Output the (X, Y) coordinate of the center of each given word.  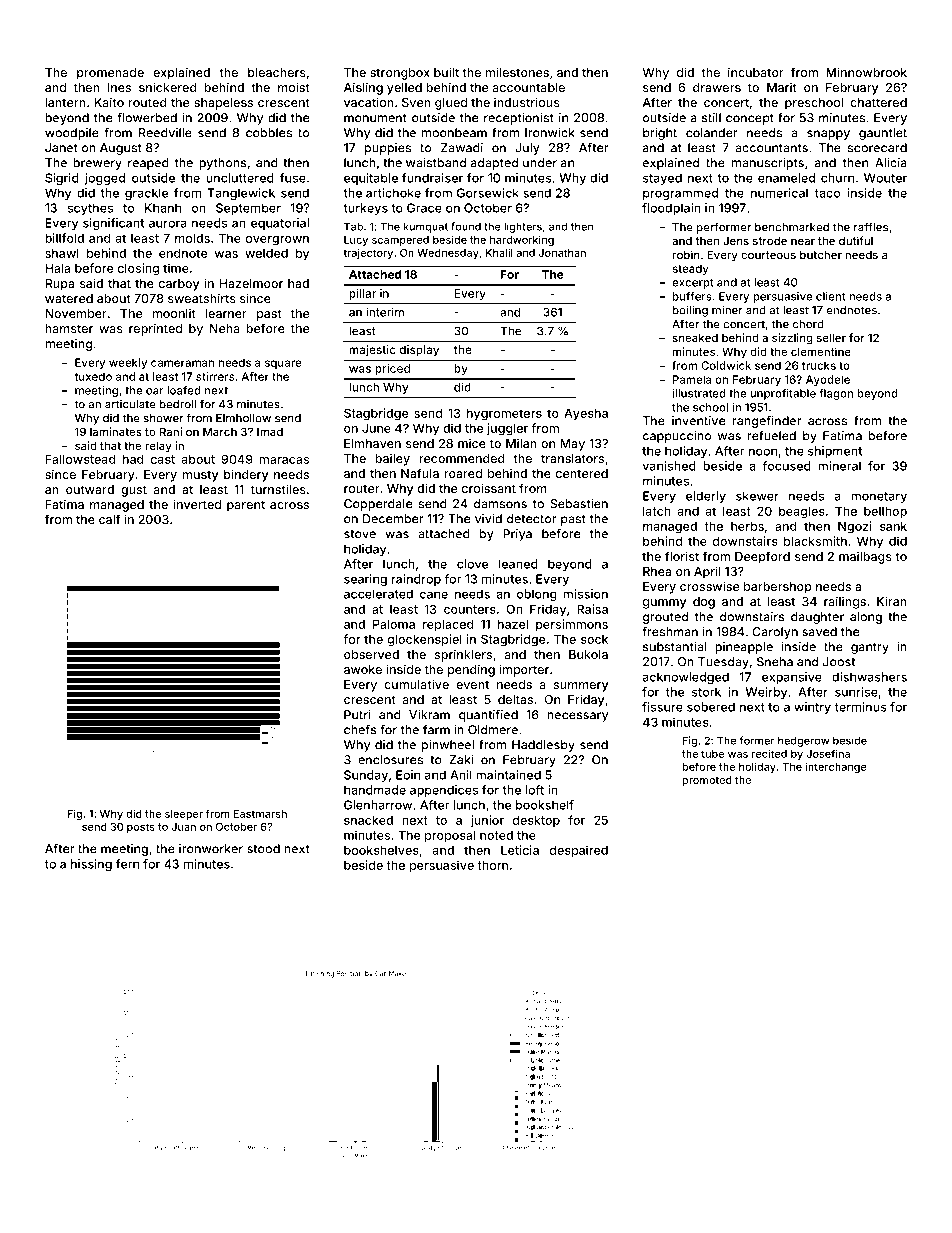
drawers (717, 87)
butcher (821, 254)
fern (127, 864)
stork (706, 692)
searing (365, 580)
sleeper (184, 815)
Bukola (588, 654)
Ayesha (586, 414)
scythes (90, 209)
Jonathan (562, 253)
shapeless (223, 104)
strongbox (400, 74)
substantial (674, 647)
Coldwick (726, 365)
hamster (69, 328)
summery (581, 687)
